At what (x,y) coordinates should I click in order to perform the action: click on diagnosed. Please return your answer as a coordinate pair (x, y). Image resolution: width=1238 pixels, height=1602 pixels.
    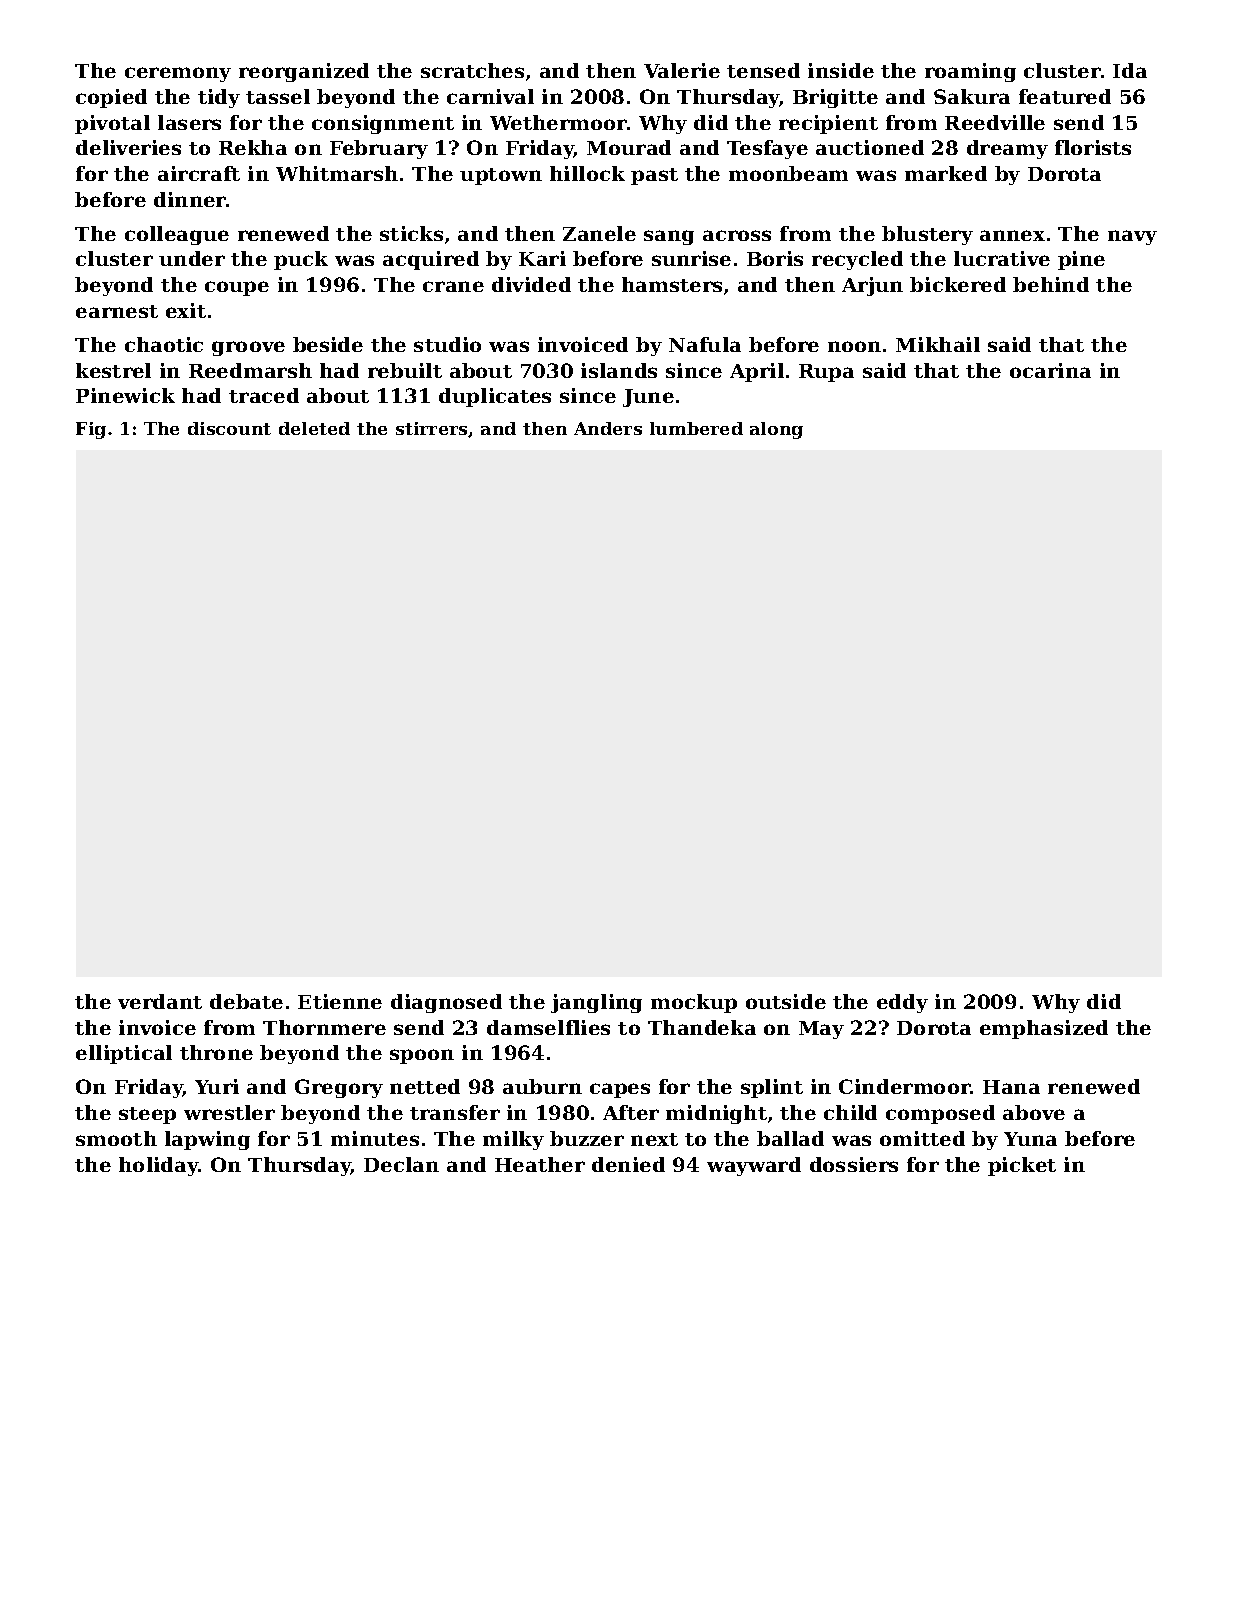
    Looking at the image, I should click on (446, 1003).
